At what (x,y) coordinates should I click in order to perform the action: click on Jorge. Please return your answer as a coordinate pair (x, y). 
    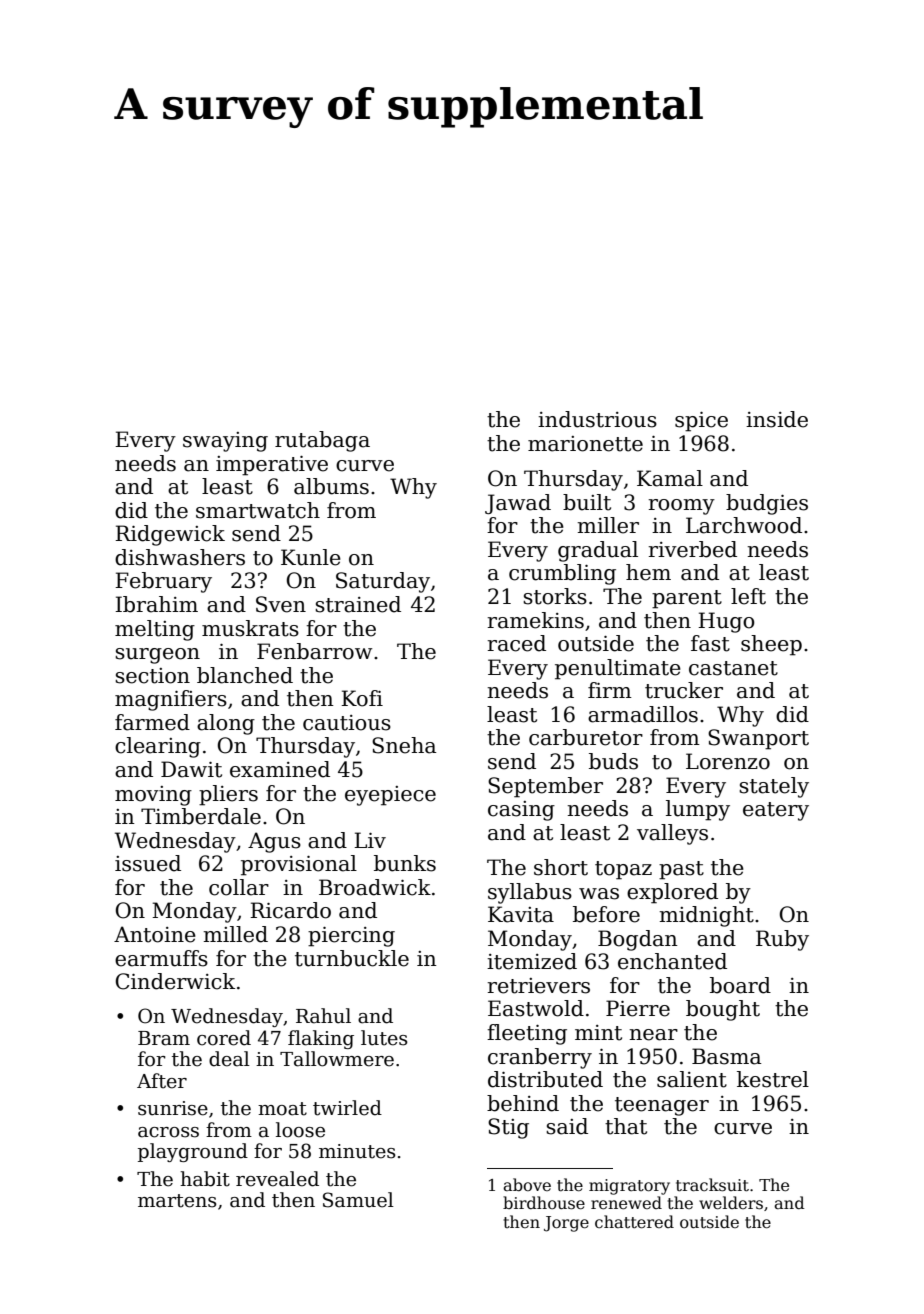
    Looking at the image, I should click on (566, 1224).
